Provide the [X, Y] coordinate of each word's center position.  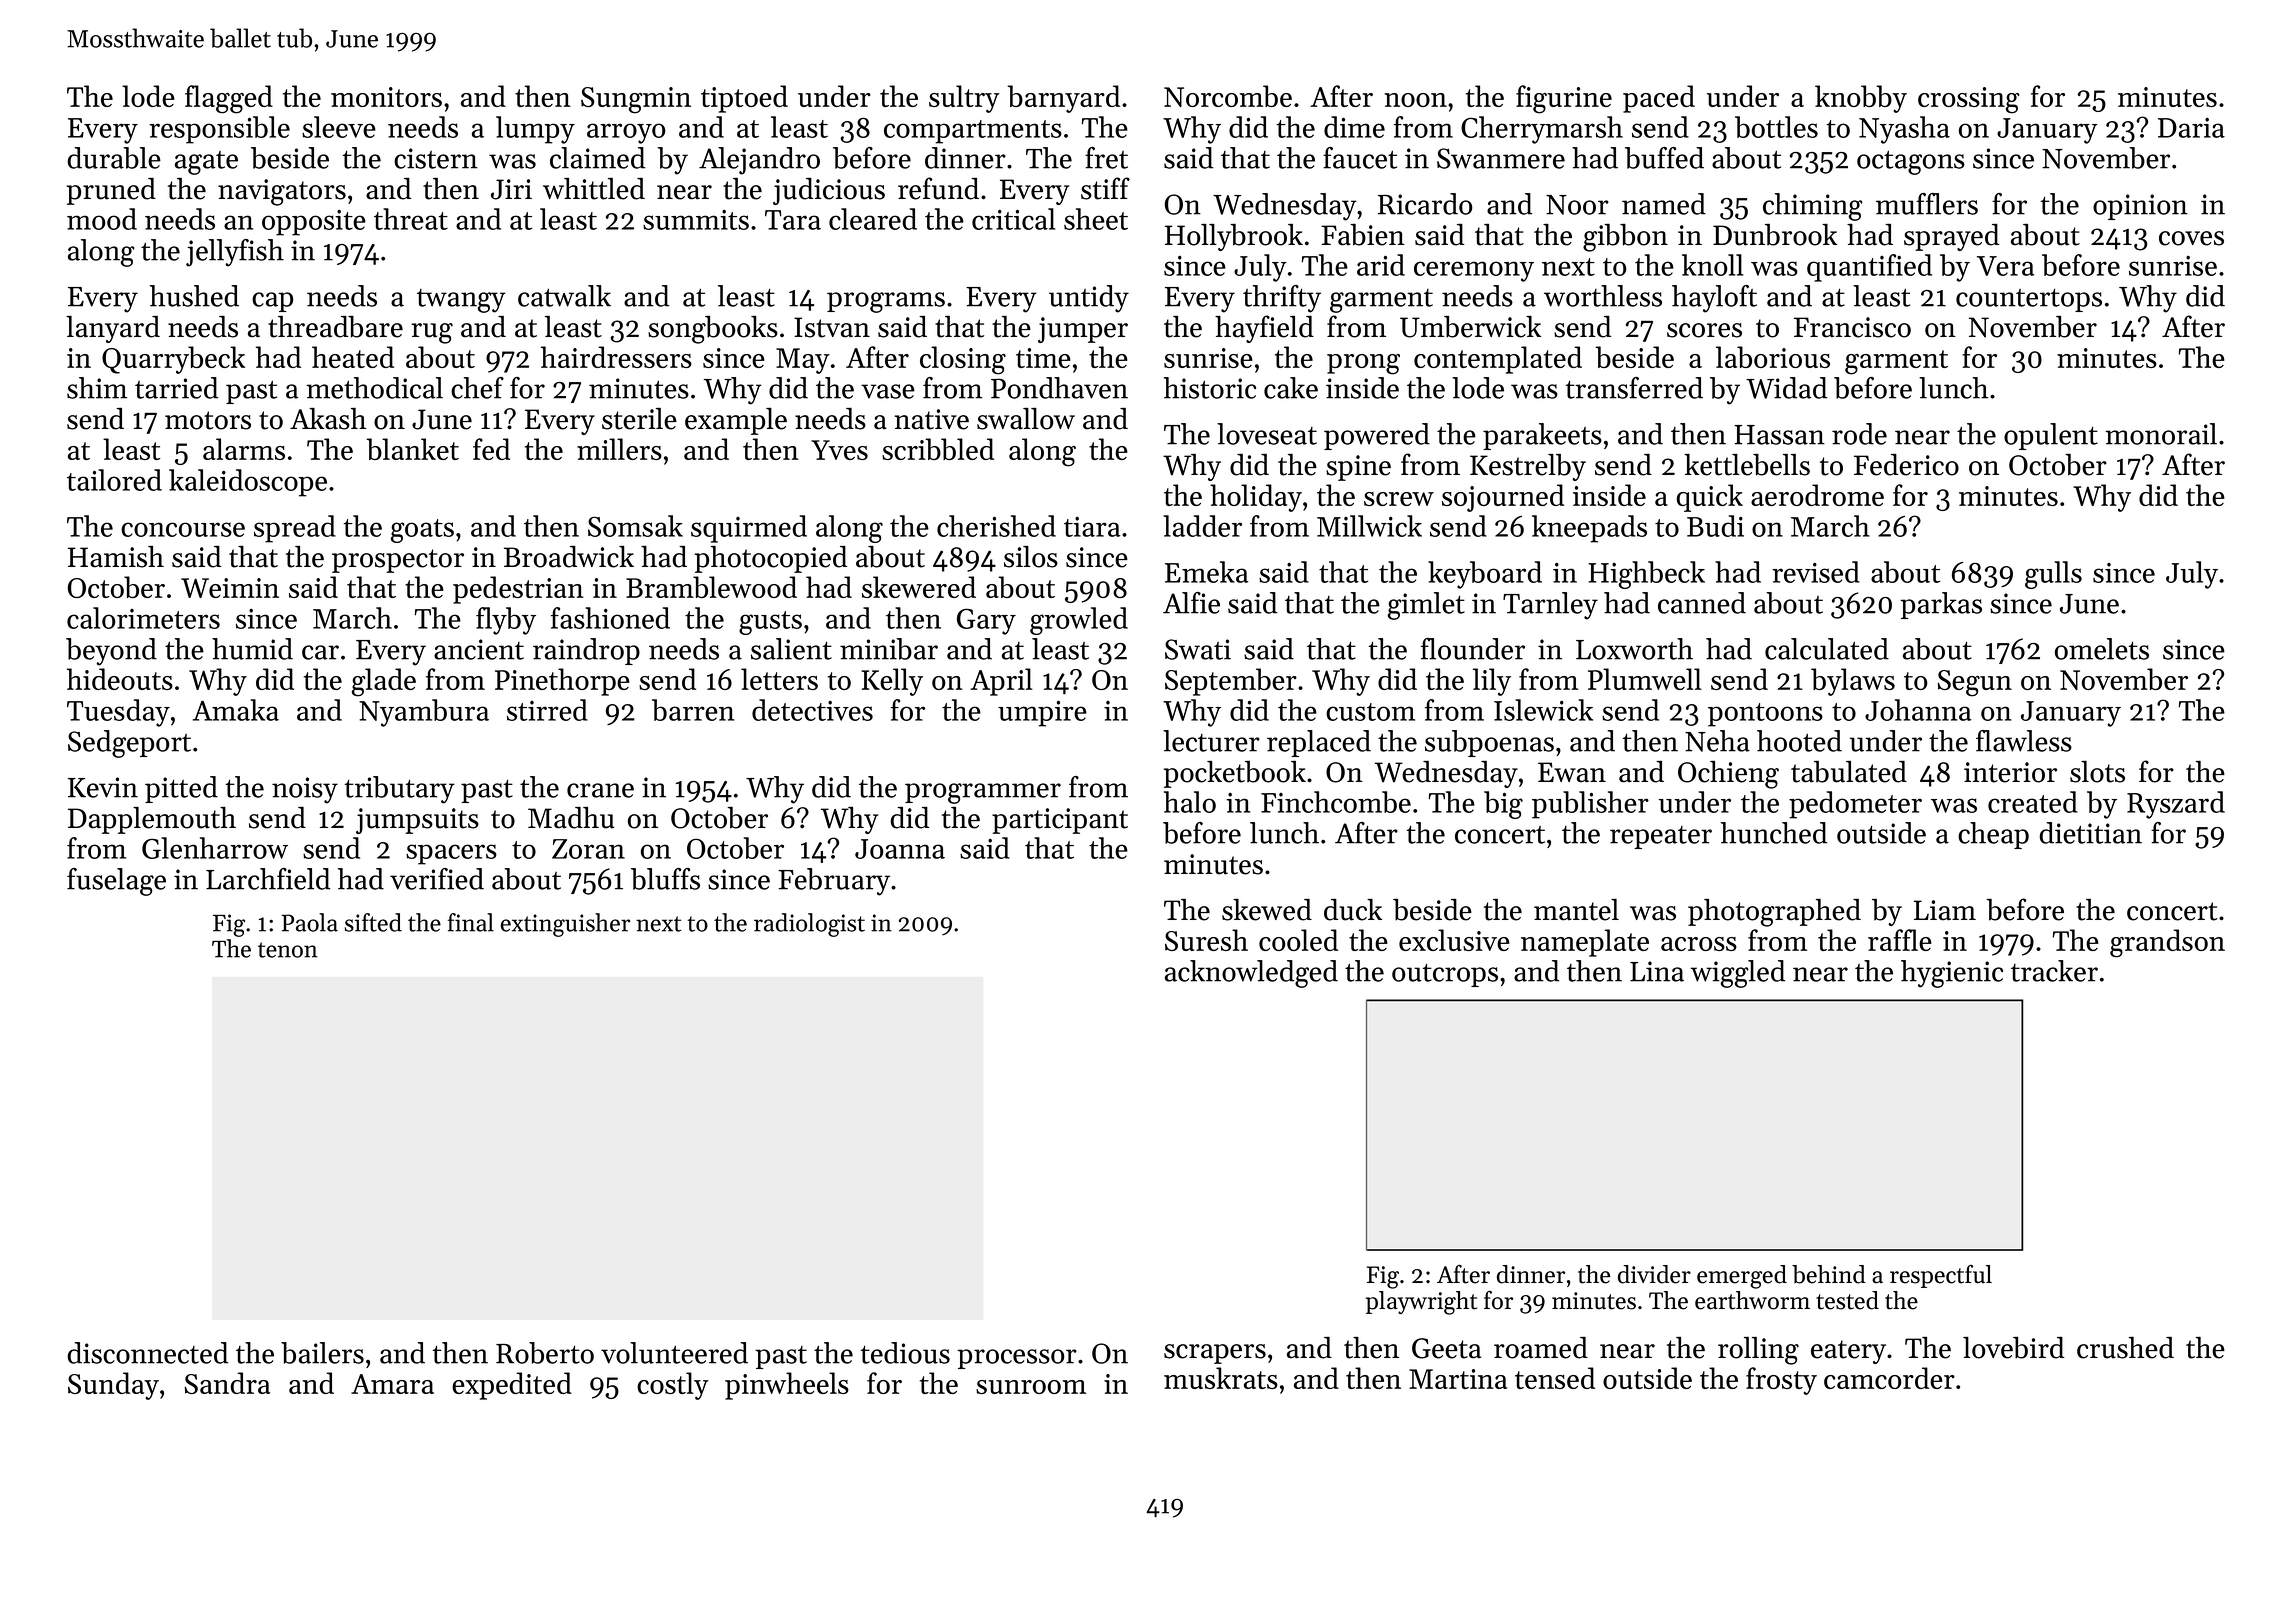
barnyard [1063, 99]
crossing [1969, 100]
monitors [386, 97]
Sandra [227, 1383]
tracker [2054, 971]
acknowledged [1251, 974]
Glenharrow [215, 848]
